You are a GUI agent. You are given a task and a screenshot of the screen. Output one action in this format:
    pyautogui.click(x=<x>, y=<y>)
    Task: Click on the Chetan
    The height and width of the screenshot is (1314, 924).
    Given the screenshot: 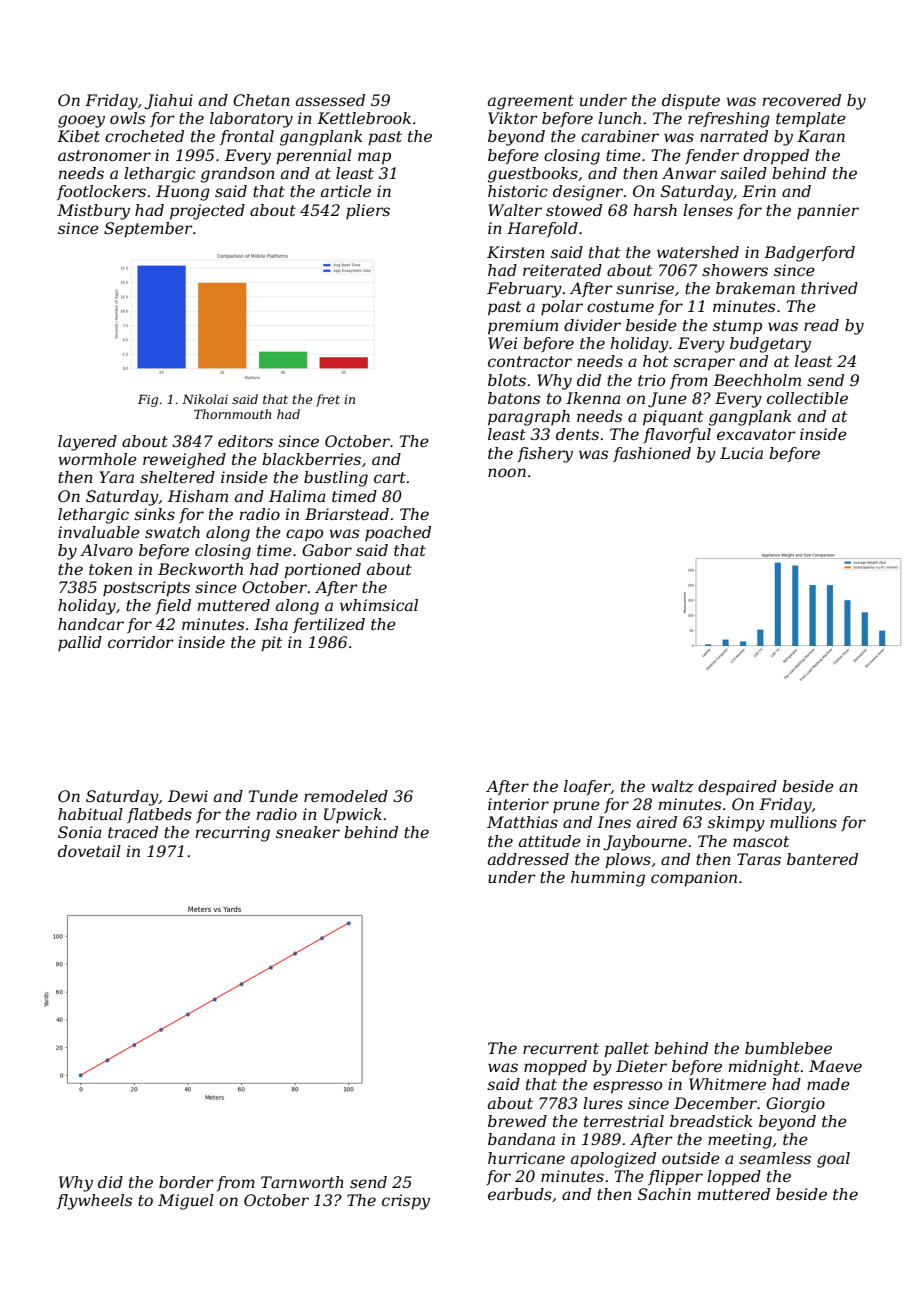 What is the action you would take?
    pyautogui.click(x=261, y=100)
